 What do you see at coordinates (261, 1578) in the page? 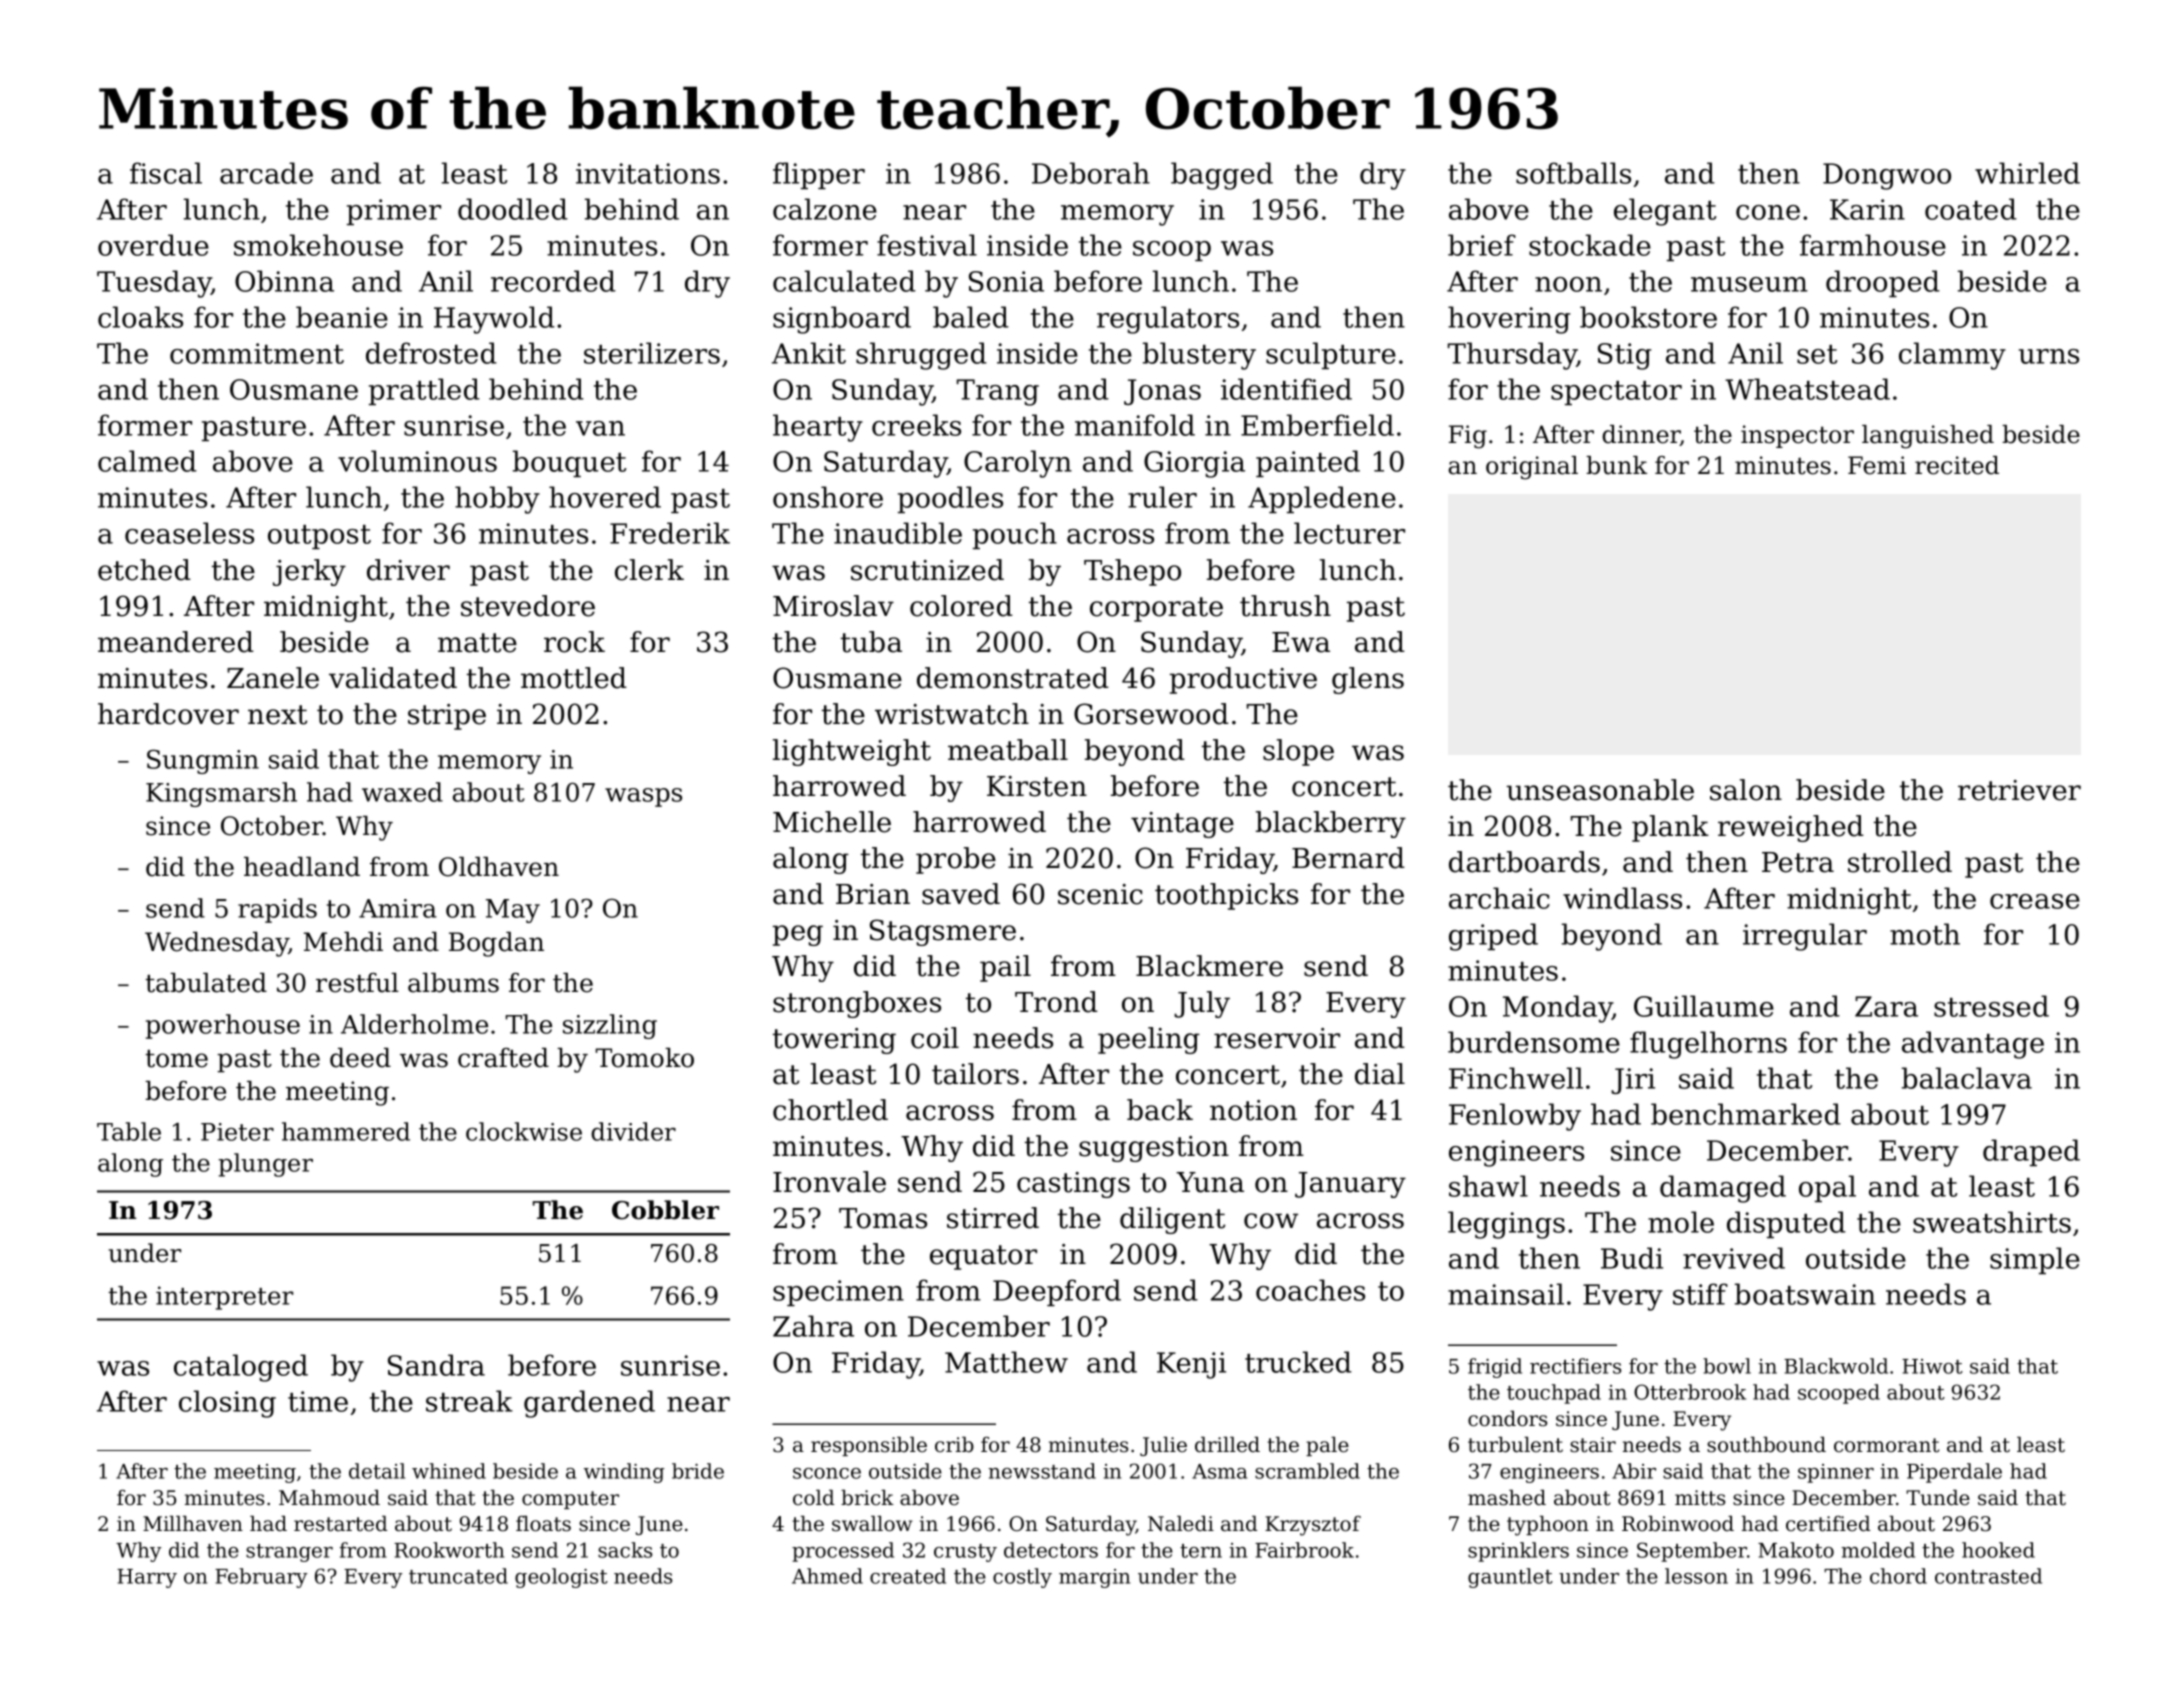
I see `February` at bounding box center [261, 1578].
